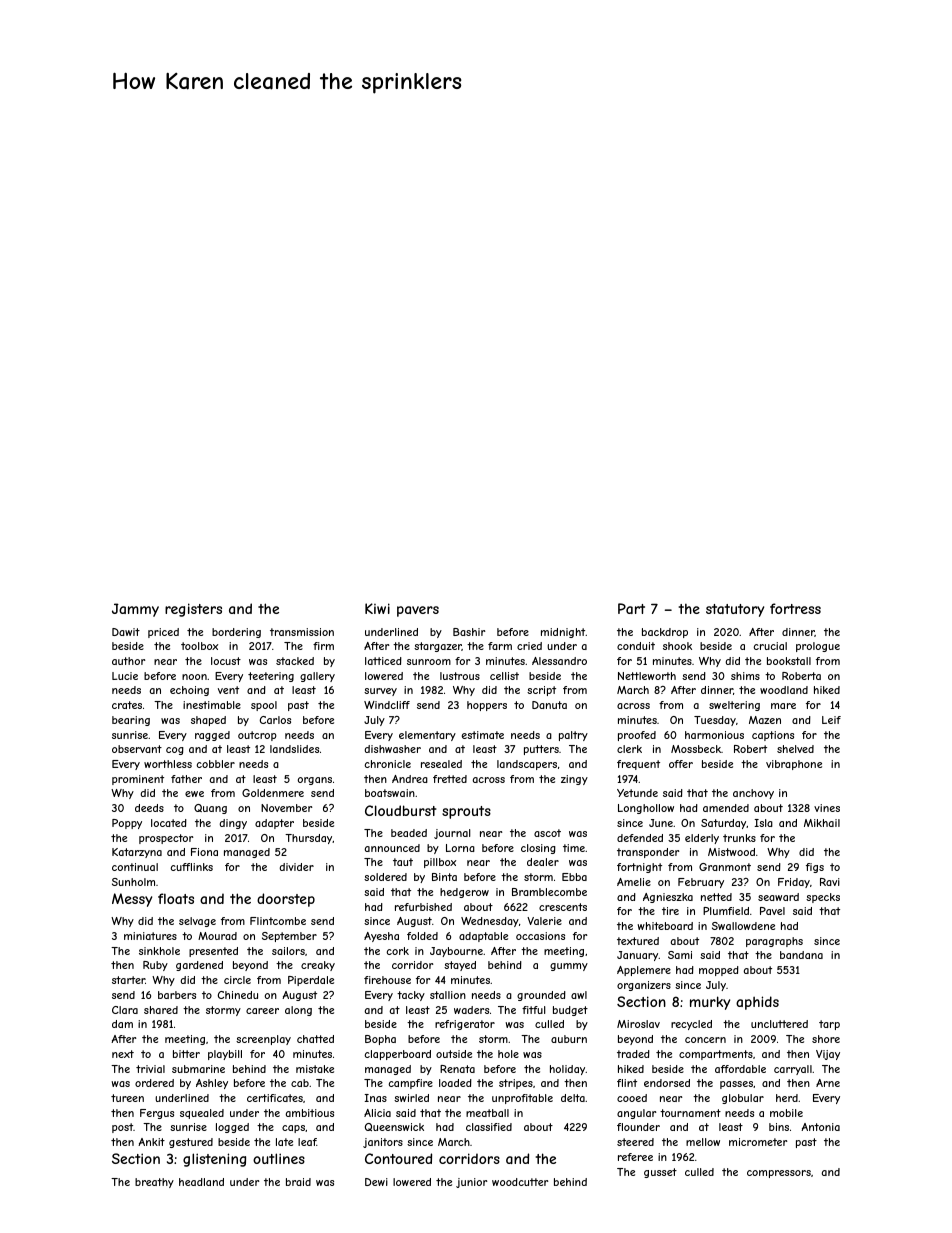  Describe the element at coordinates (830, 882) in the screenshot. I see `Ravi` at that location.
